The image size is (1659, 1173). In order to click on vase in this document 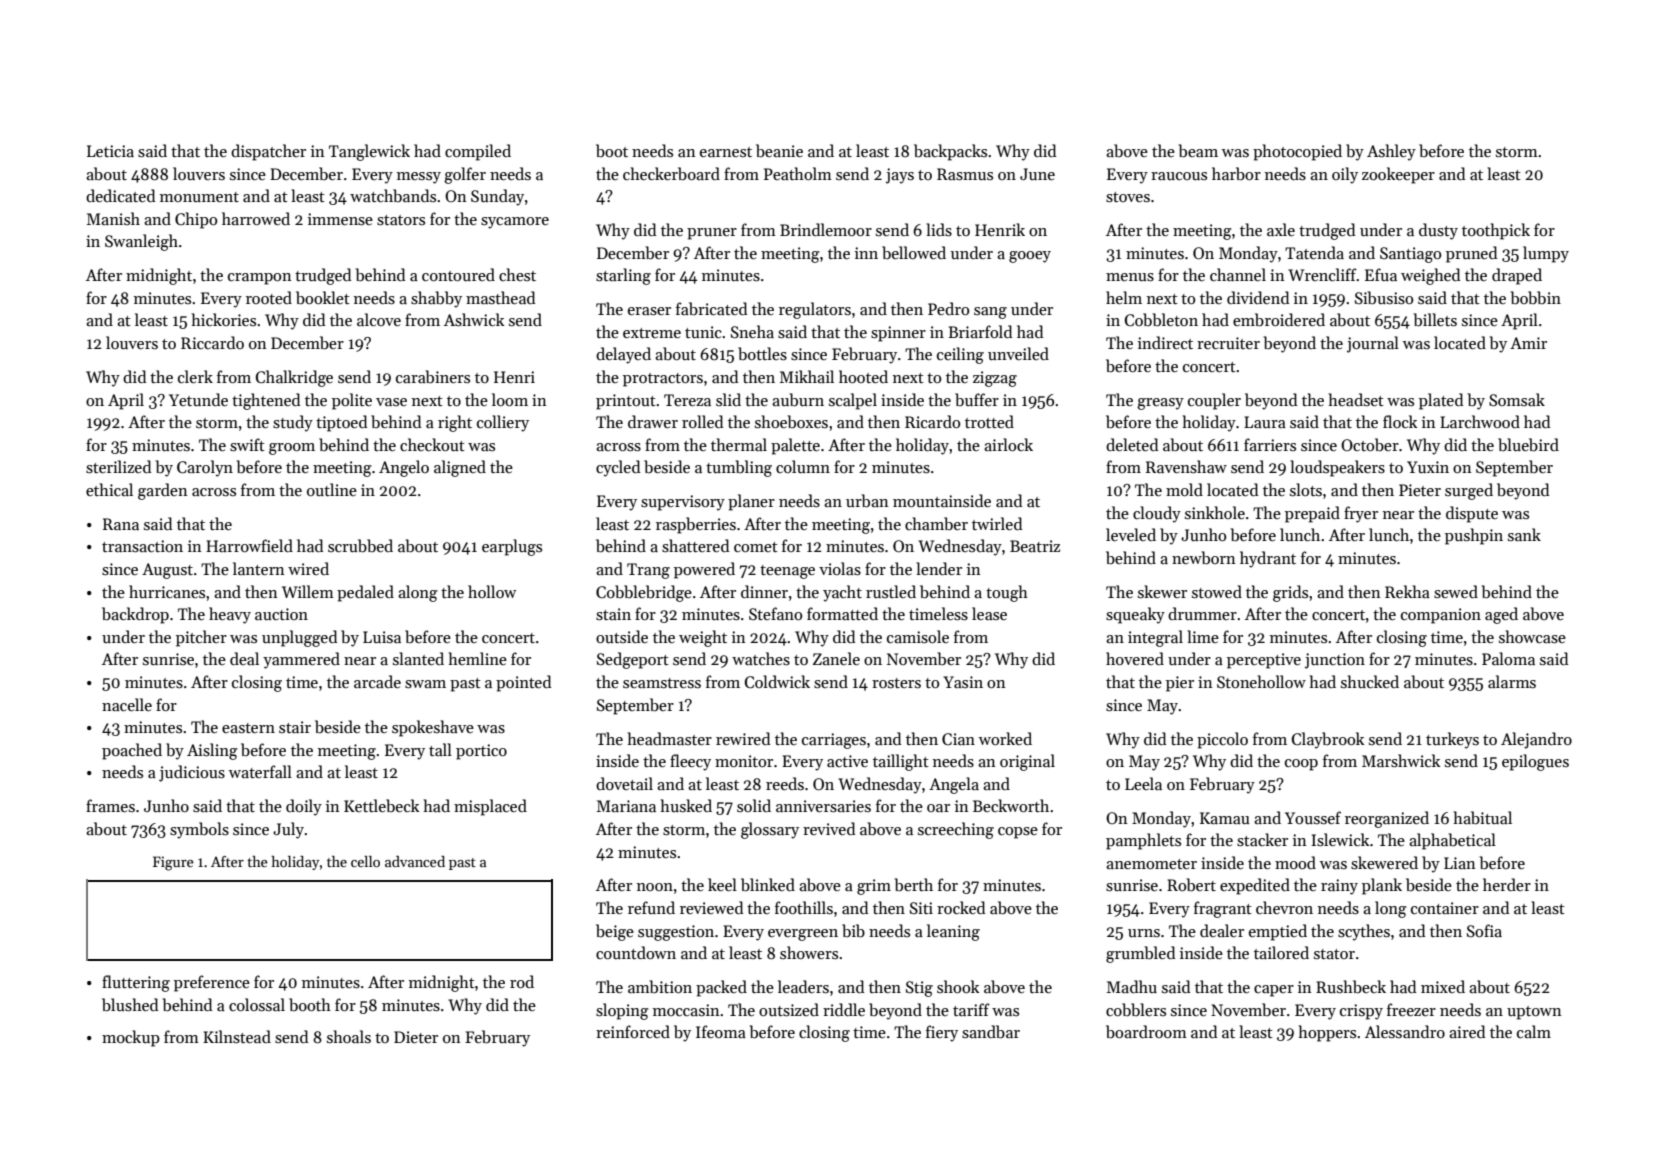, I will do `click(391, 402)`.
